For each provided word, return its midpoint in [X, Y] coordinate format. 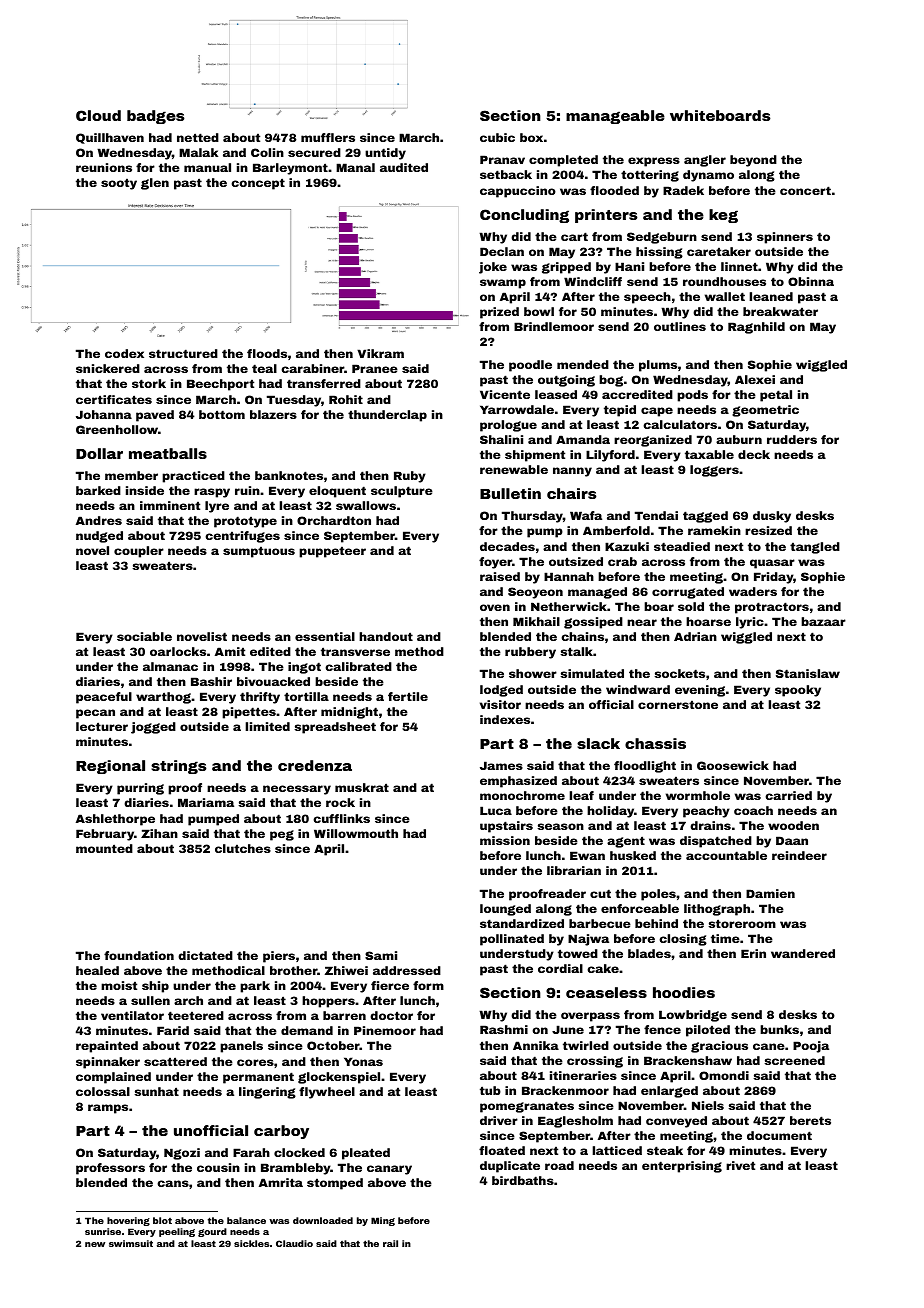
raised [500, 576]
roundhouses [724, 281]
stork [149, 383]
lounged [505, 910]
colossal [103, 1091]
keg [723, 216]
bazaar [823, 621]
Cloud [98, 115]
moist [119, 985]
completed [563, 161]
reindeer [799, 855]
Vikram [380, 353]
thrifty [260, 698]
